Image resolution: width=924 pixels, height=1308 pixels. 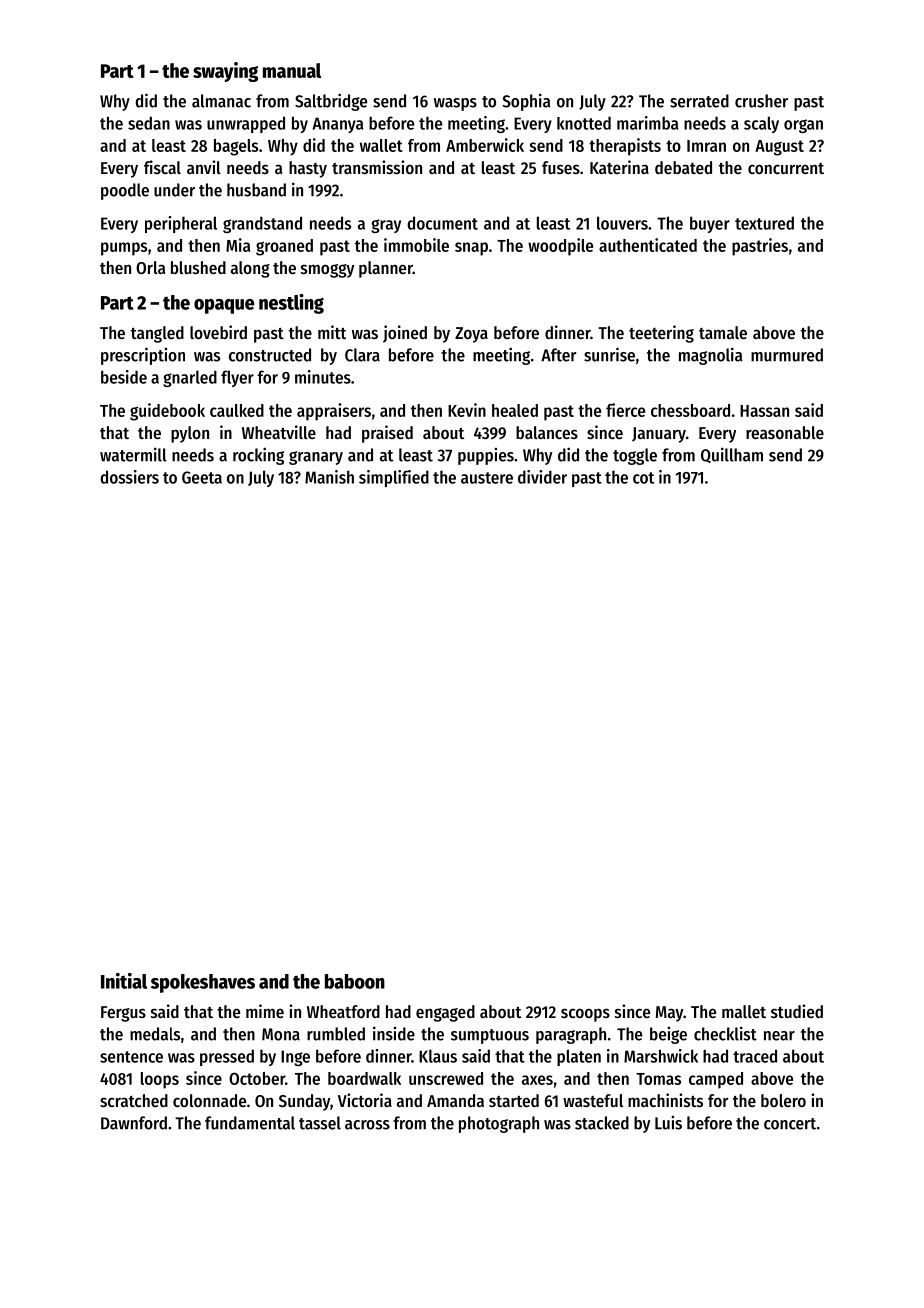 What do you see at coordinates (471, 249) in the screenshot?
I see `snap` at bounding box center [471, 249].
